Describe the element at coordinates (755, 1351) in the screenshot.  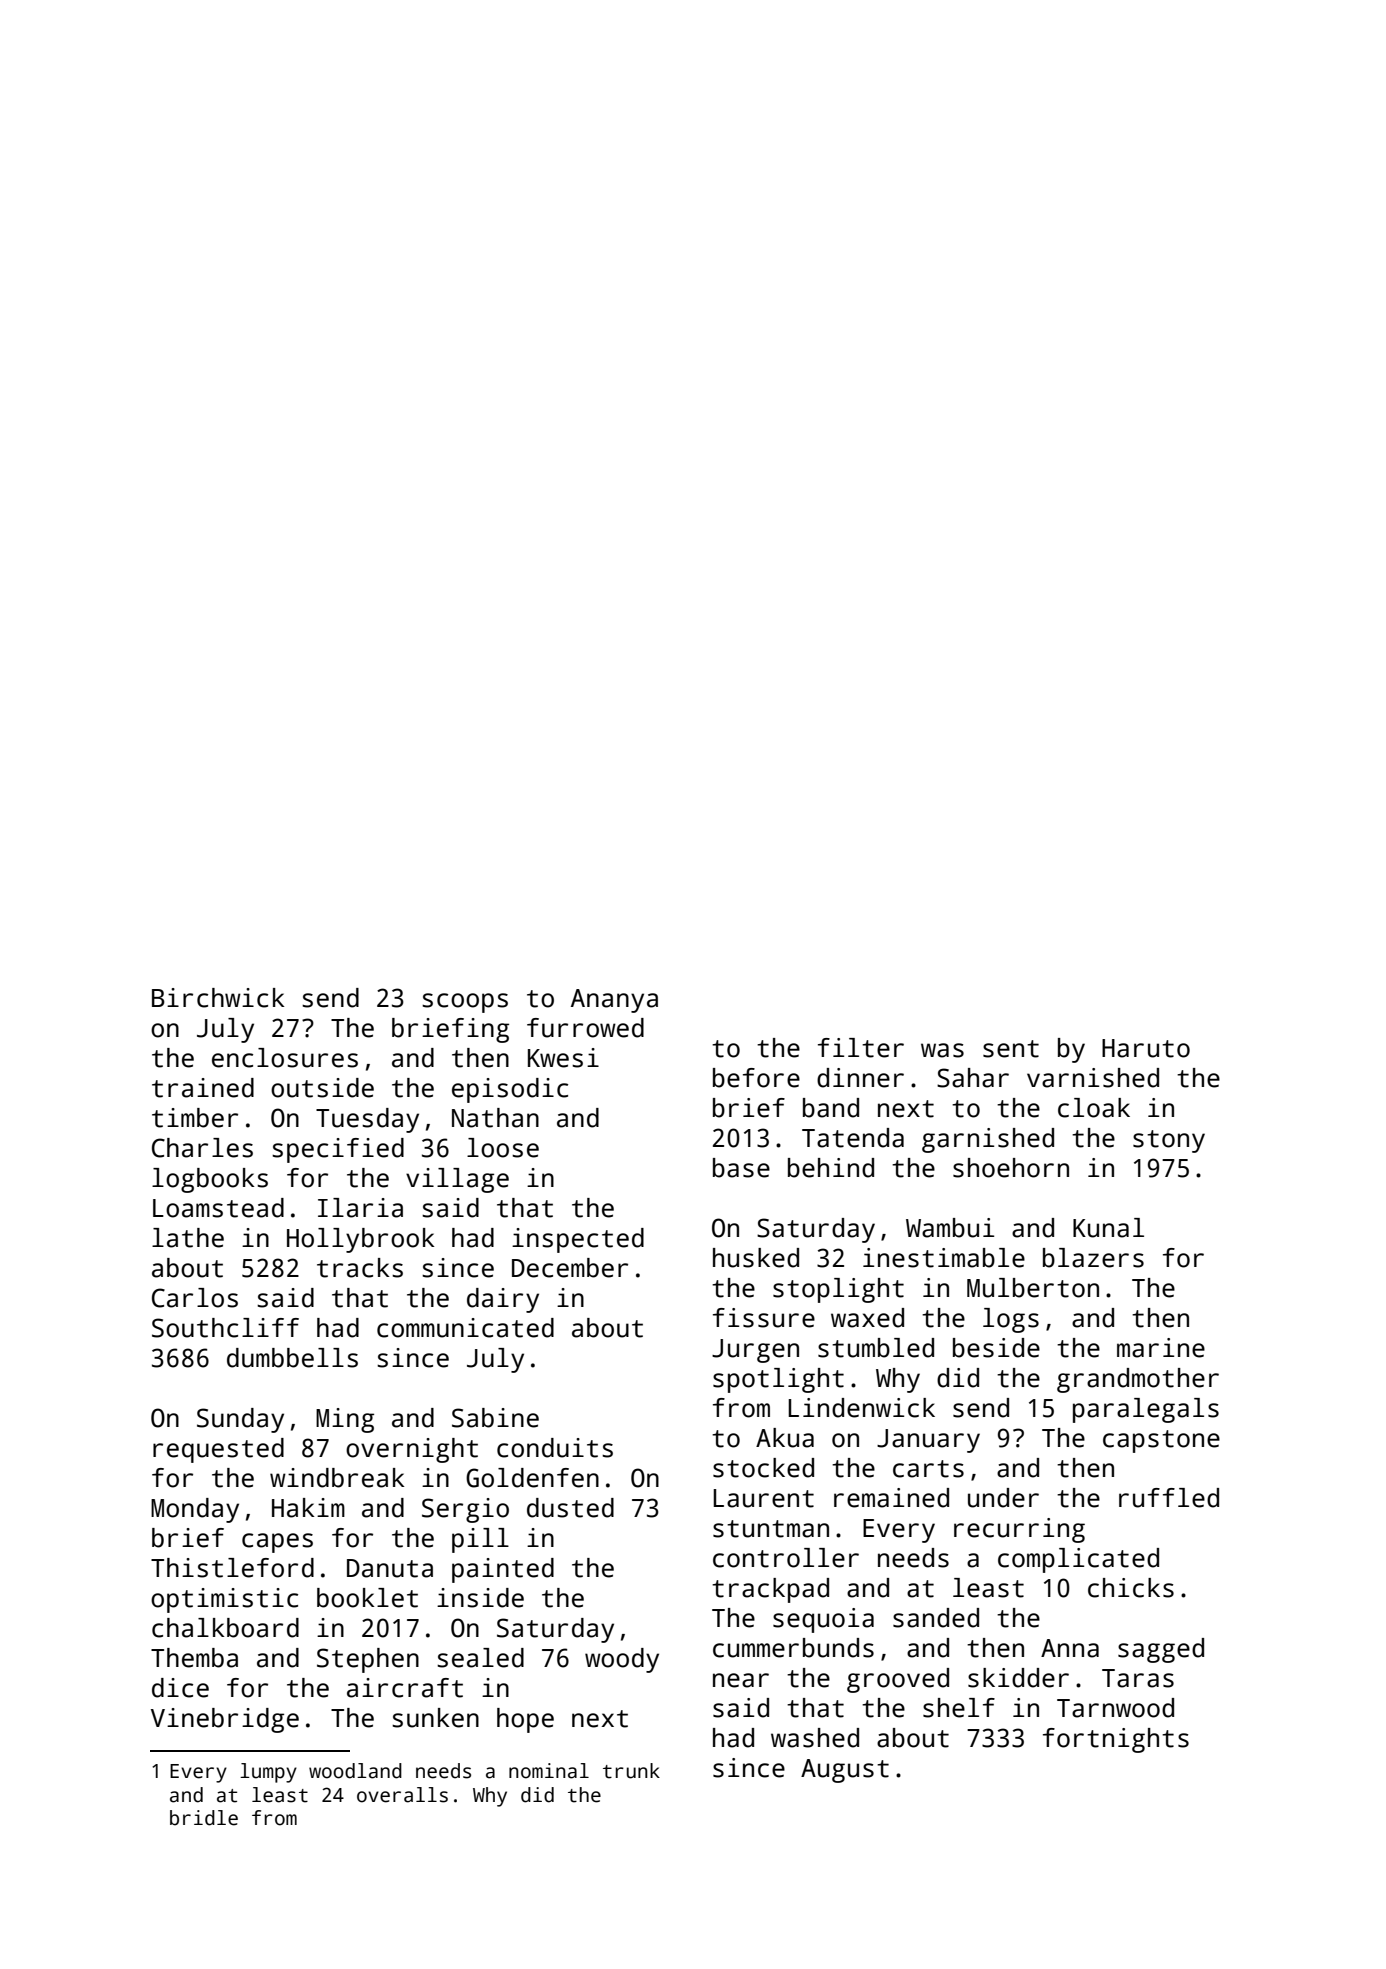
I see `Jurgen` at that location.
